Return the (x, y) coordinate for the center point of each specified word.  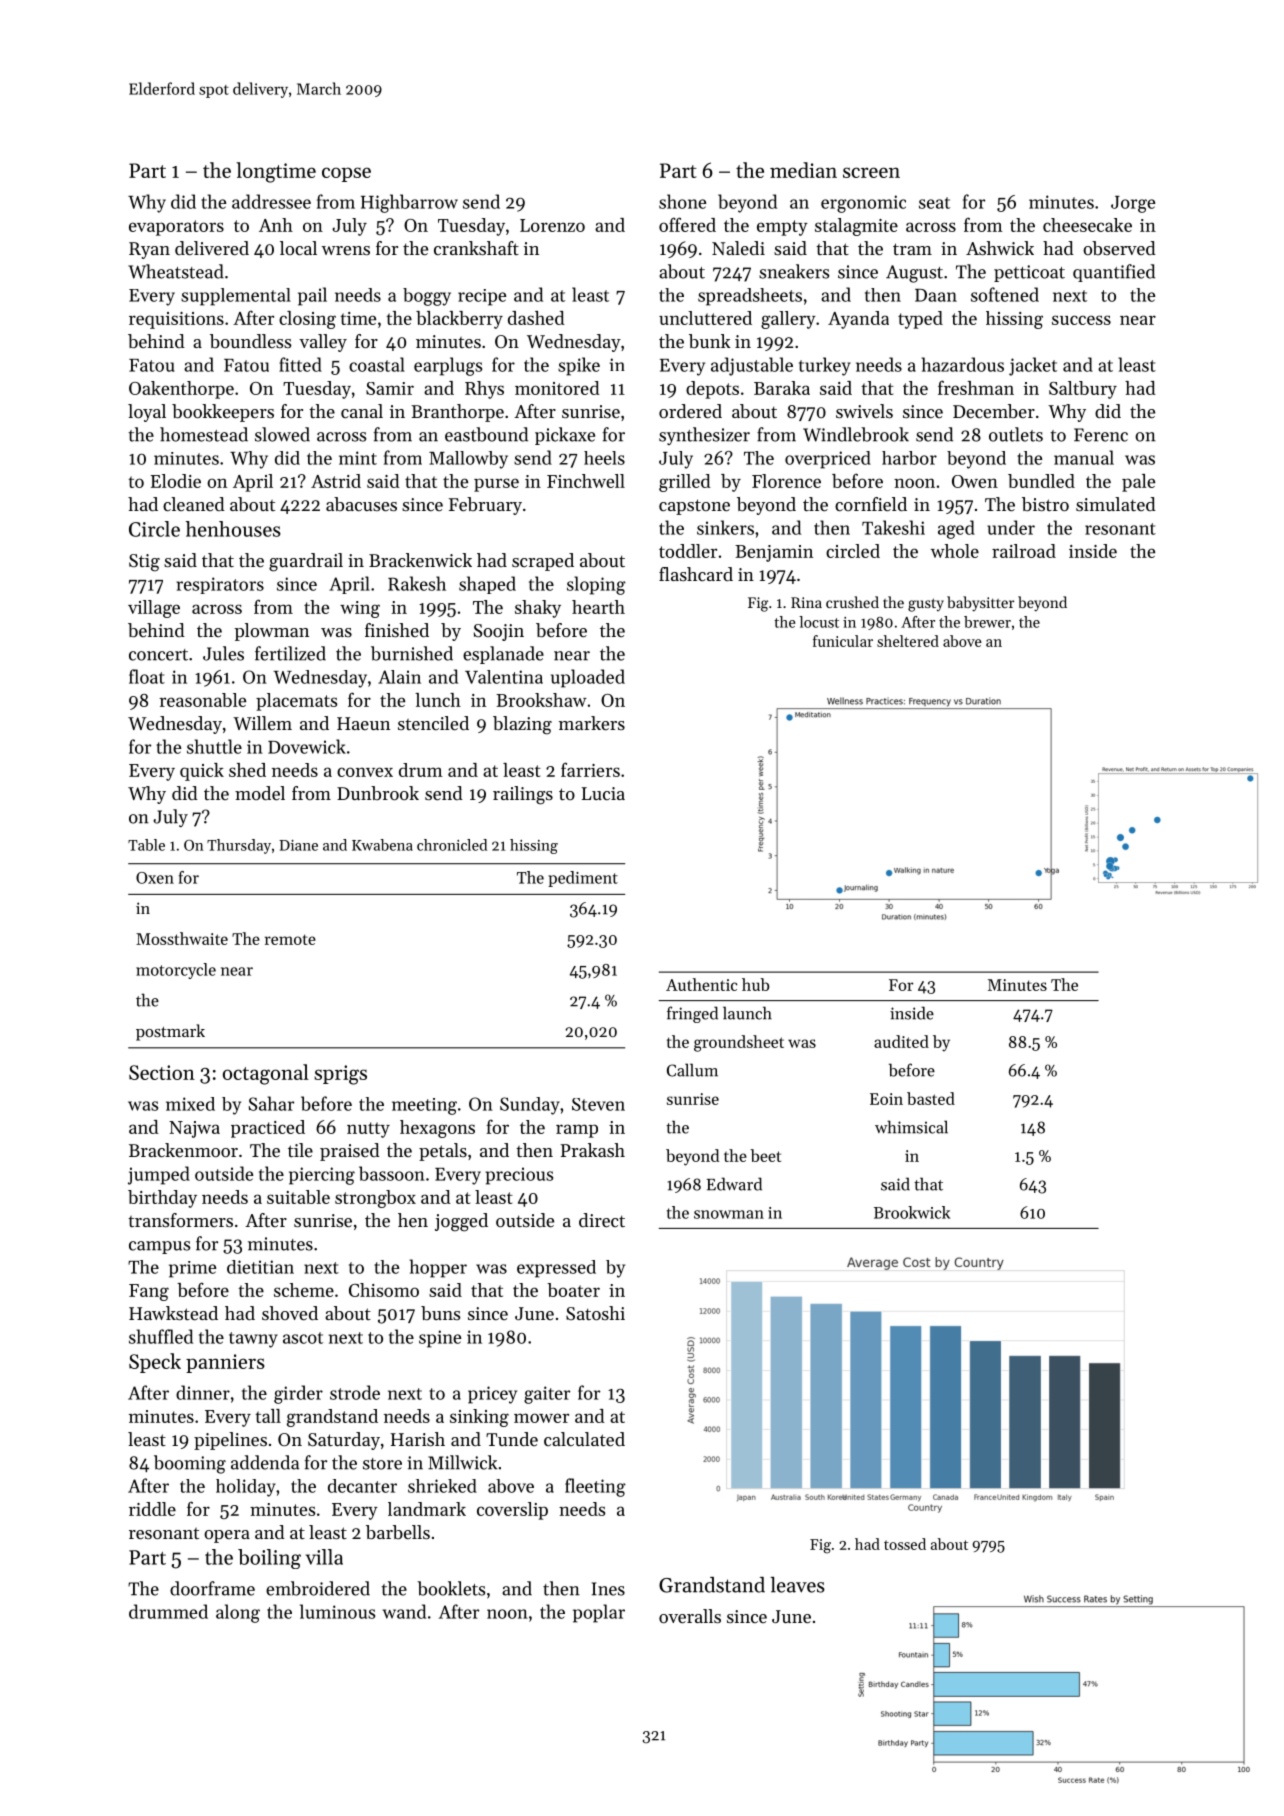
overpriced (828, 460)
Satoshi (595, 1313)
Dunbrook (378, 793)
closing (307, 320)
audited (901, 1041)
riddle (152, 1509)
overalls (690, 1616)
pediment (583, 879)
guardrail (306, 562)
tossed (905, 1544)
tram (912, 249)
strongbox (375, 1199)
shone (682, 201)
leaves (797, 1585)
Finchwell (586, 481)
